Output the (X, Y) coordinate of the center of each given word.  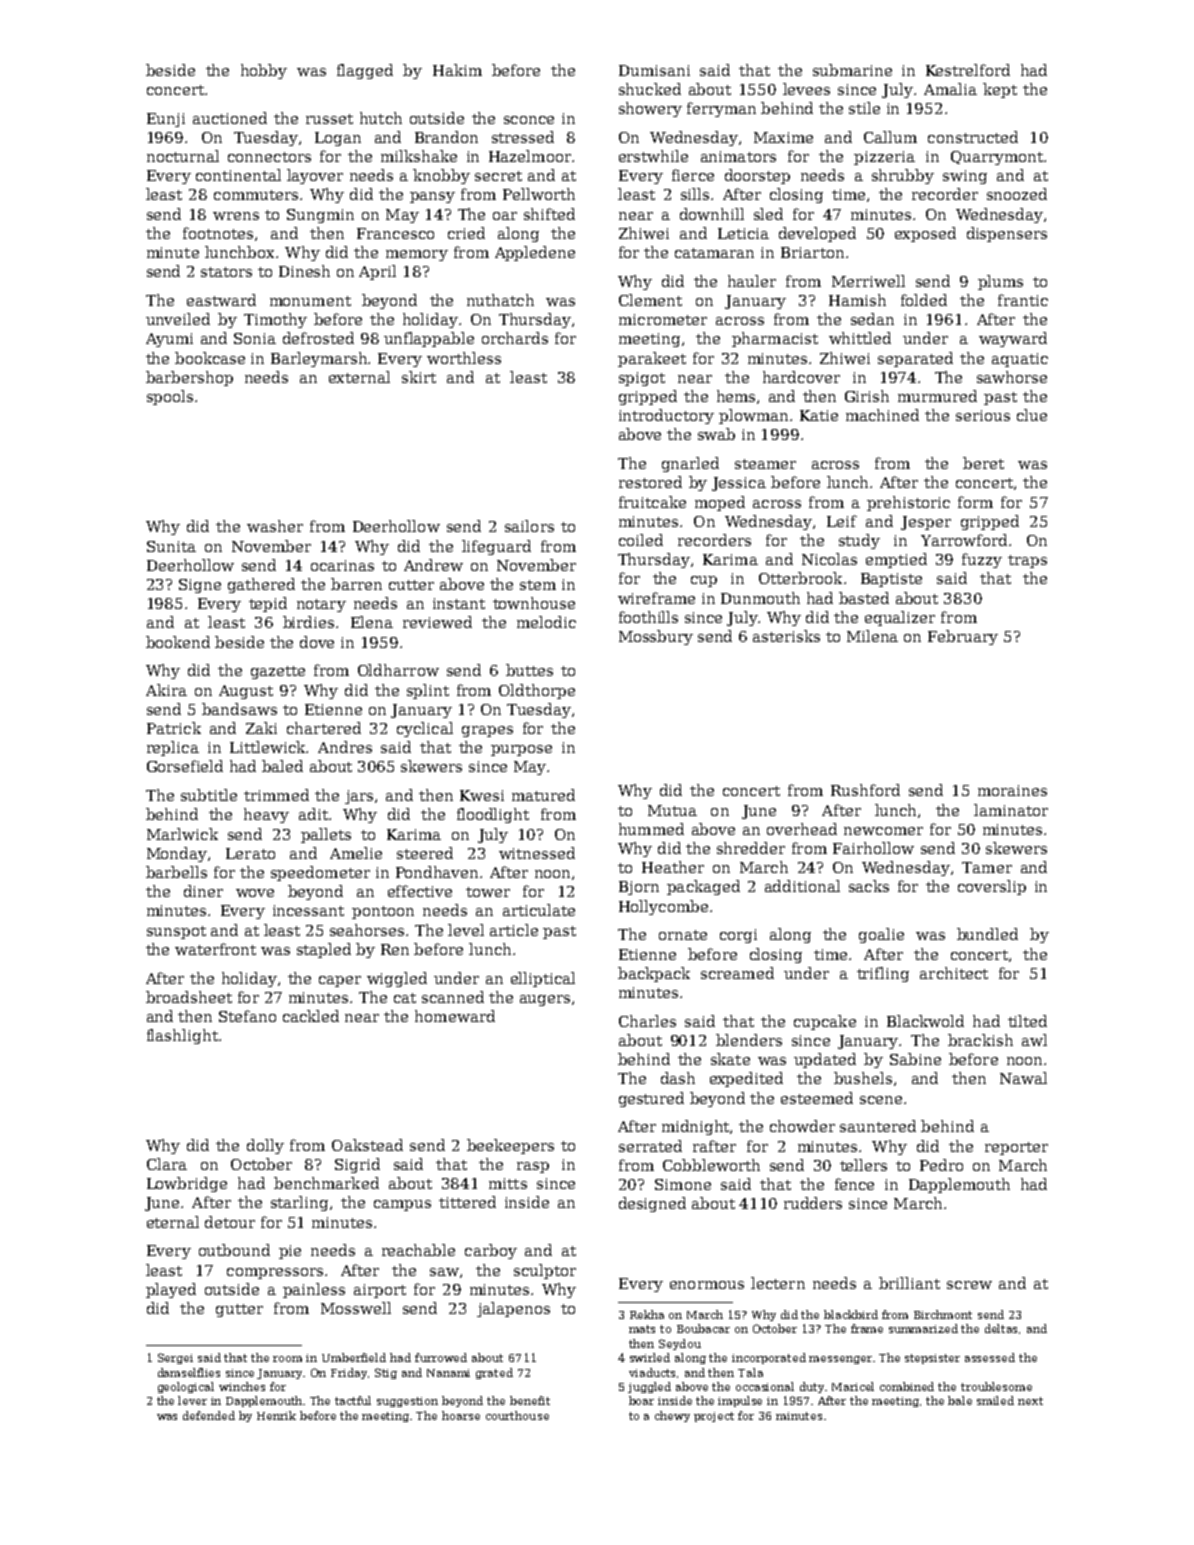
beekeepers (510, 1146)
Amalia (950, 89)
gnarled (690, 464)
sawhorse (1012, 377)
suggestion (407, 1402)
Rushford (865, 790)
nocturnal (183, 156)
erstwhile (653, 156)
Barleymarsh (320, 359)
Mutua (672, 810)
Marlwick (182, 834)
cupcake (825, 1022)
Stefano (247, 1016)
